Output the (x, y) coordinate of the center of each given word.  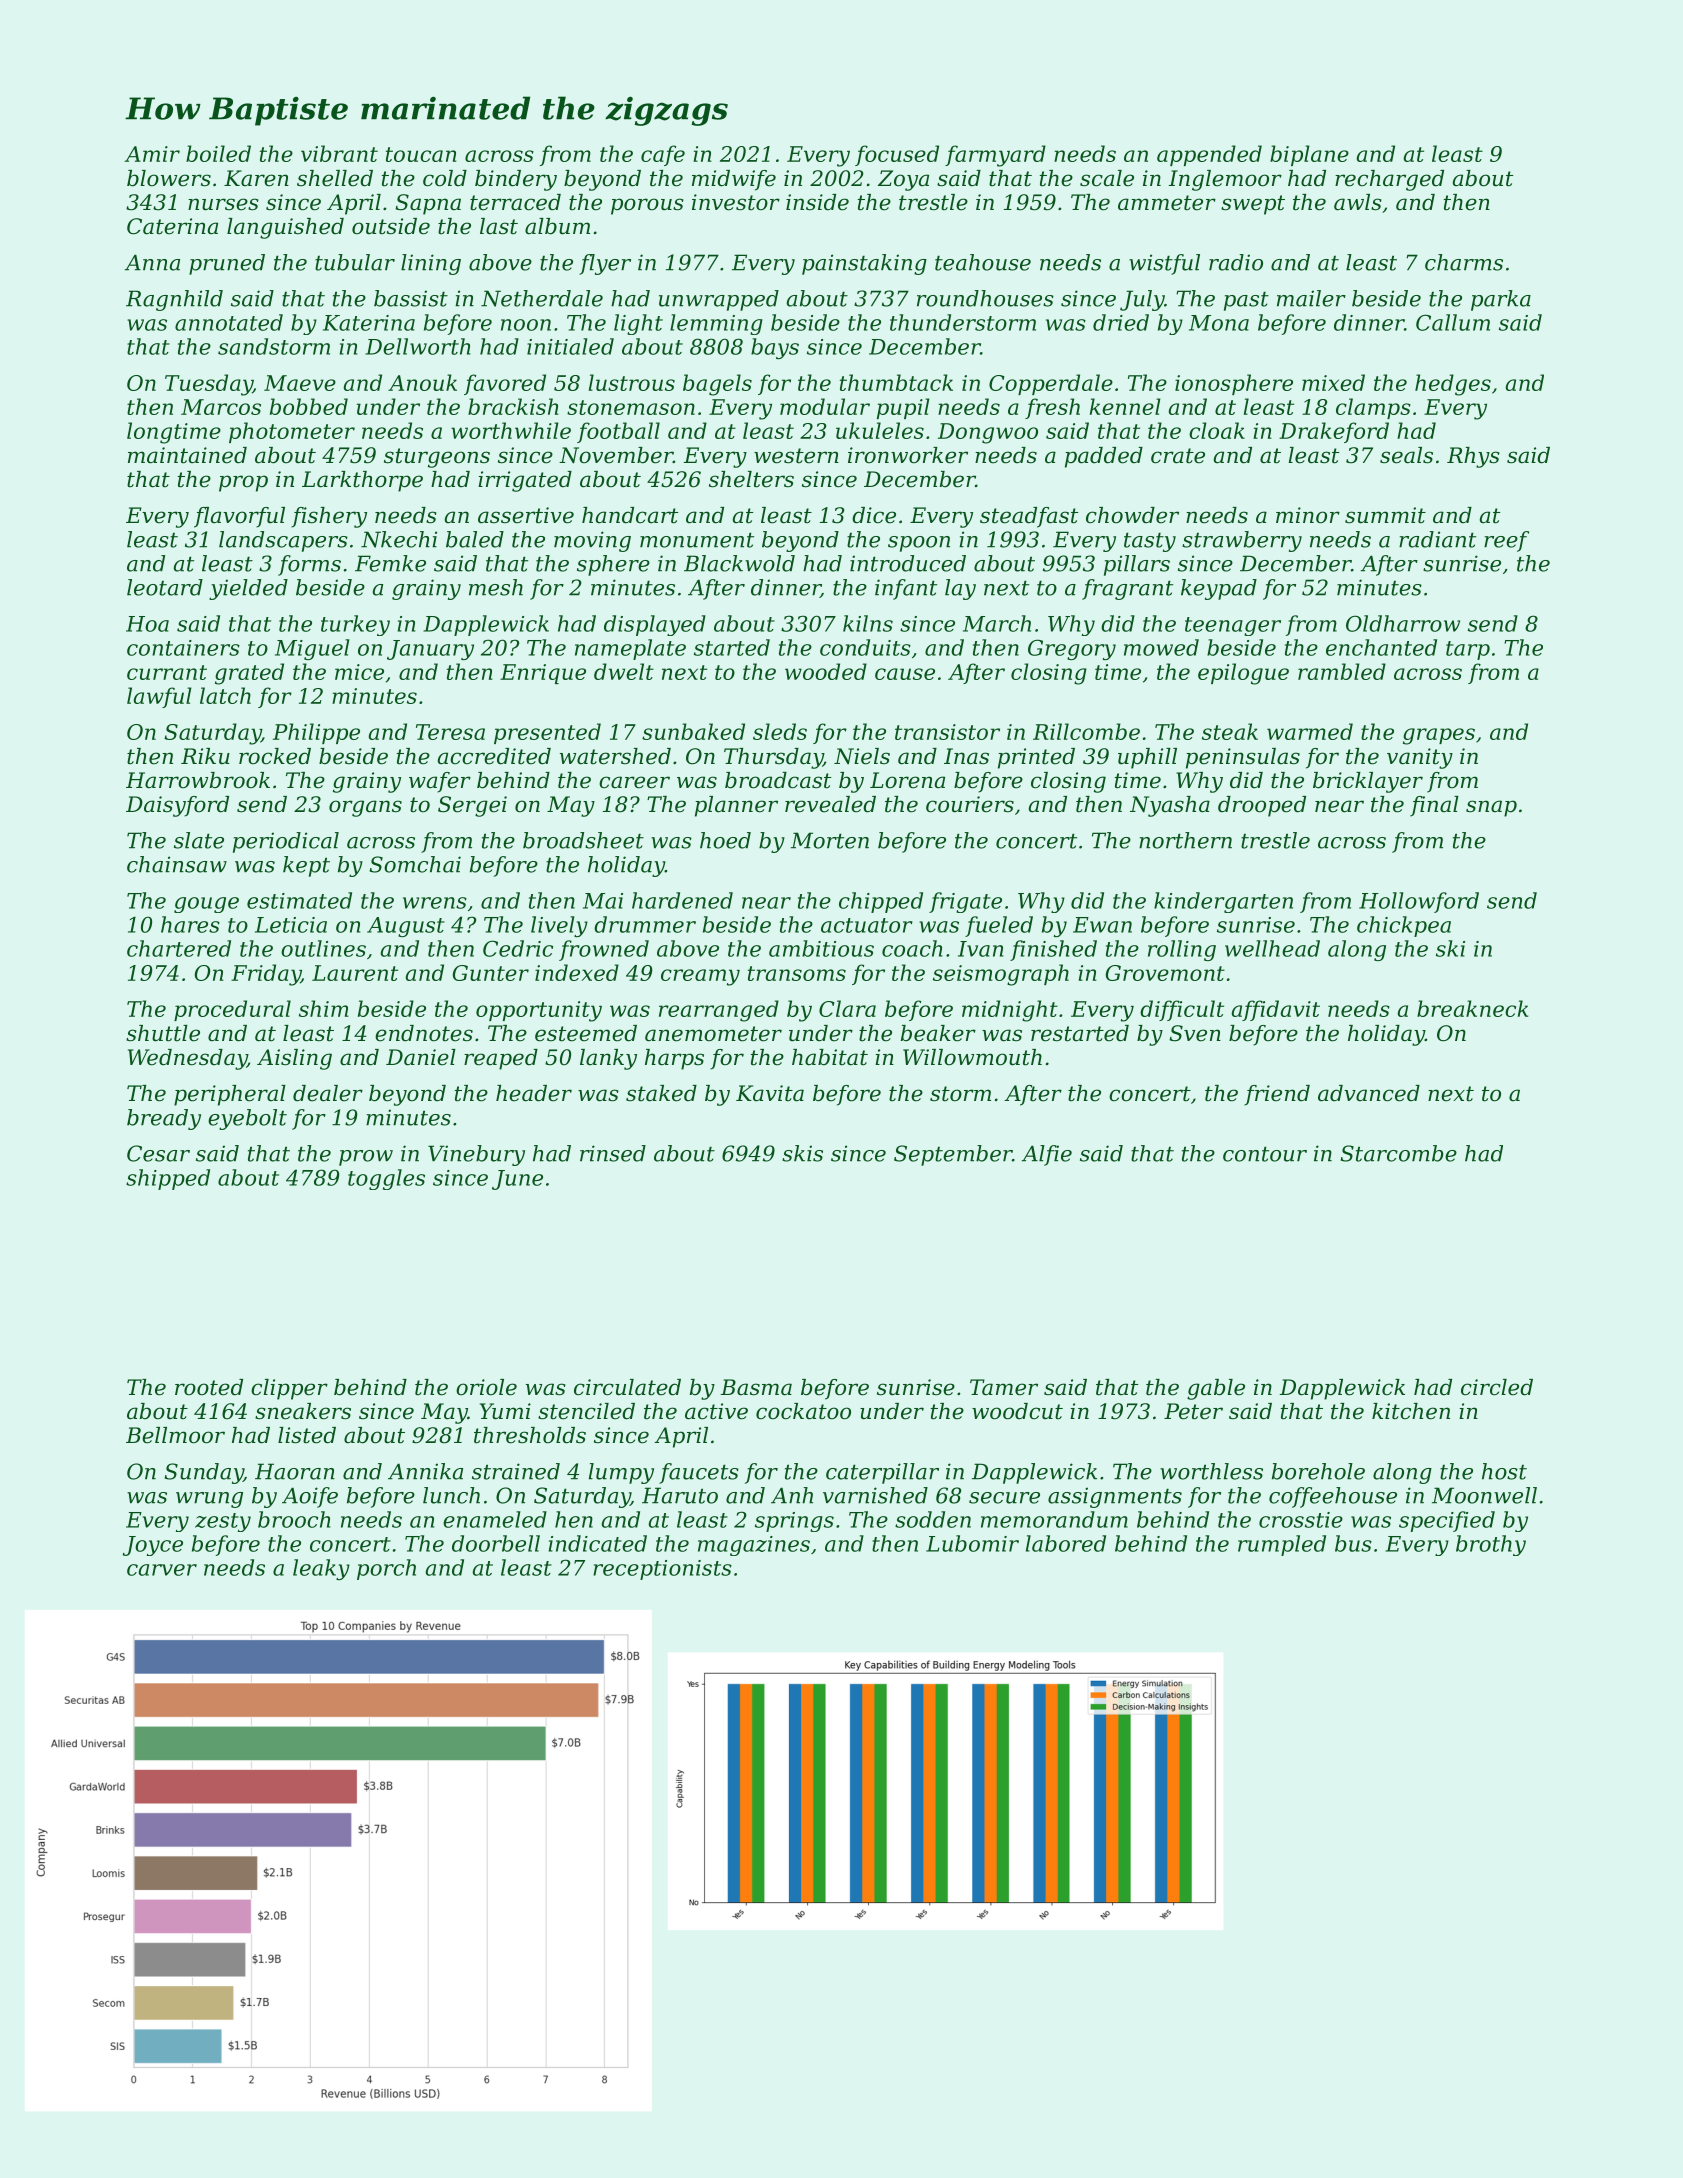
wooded (826, 671)
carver (162, 1570)
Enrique (543, 674)
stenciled (586, 1411)
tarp (1468, 650)
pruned (227, 264)
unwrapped (719, 300)
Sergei (472, 806)
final (1434, 806)
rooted (209, 1387)
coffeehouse (1333, 1497)
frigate (965, 902)
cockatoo (803, 1411)
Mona (1219, 323)
